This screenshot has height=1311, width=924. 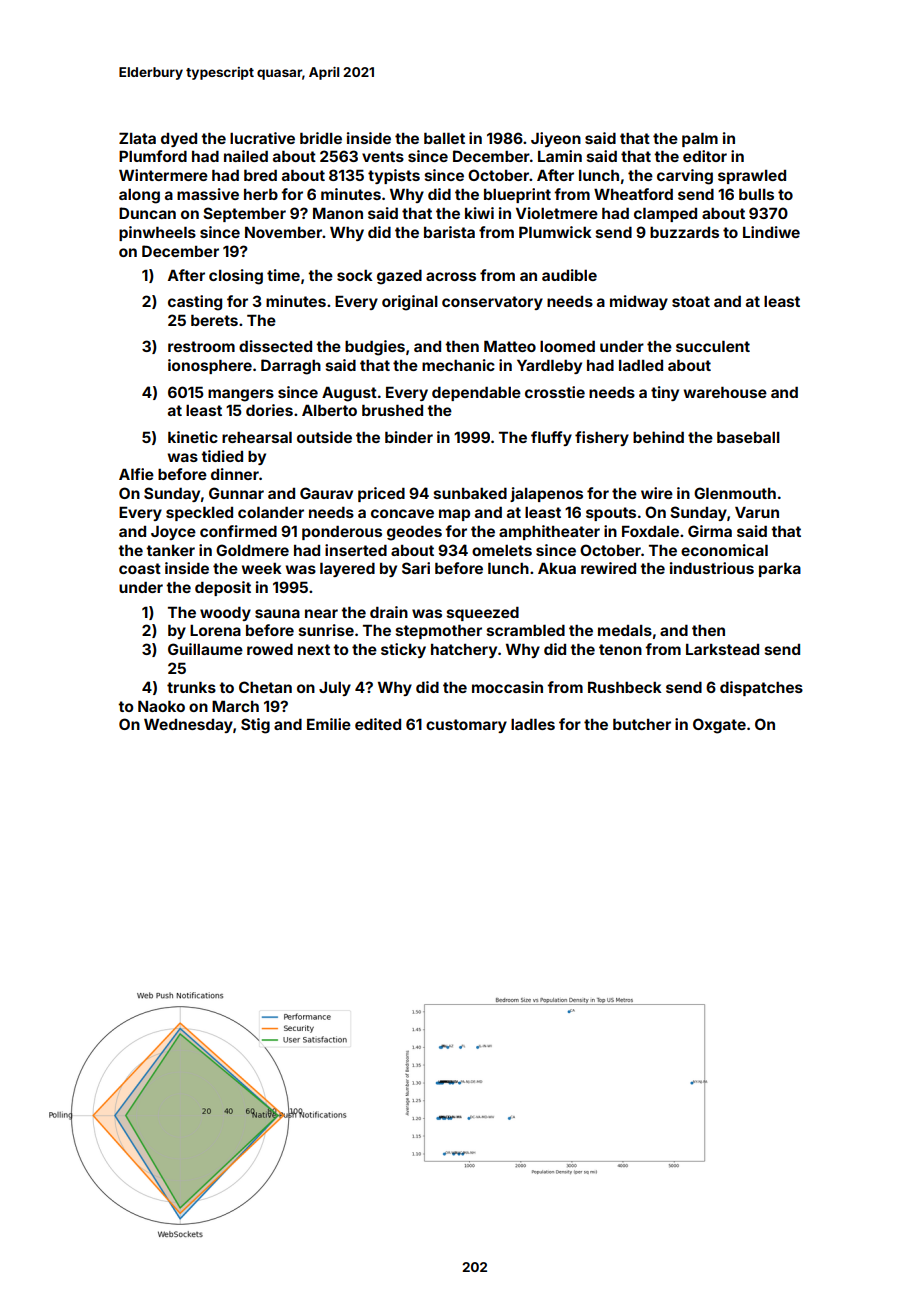 I want to click on Stig, so click(x=255, y=726).
